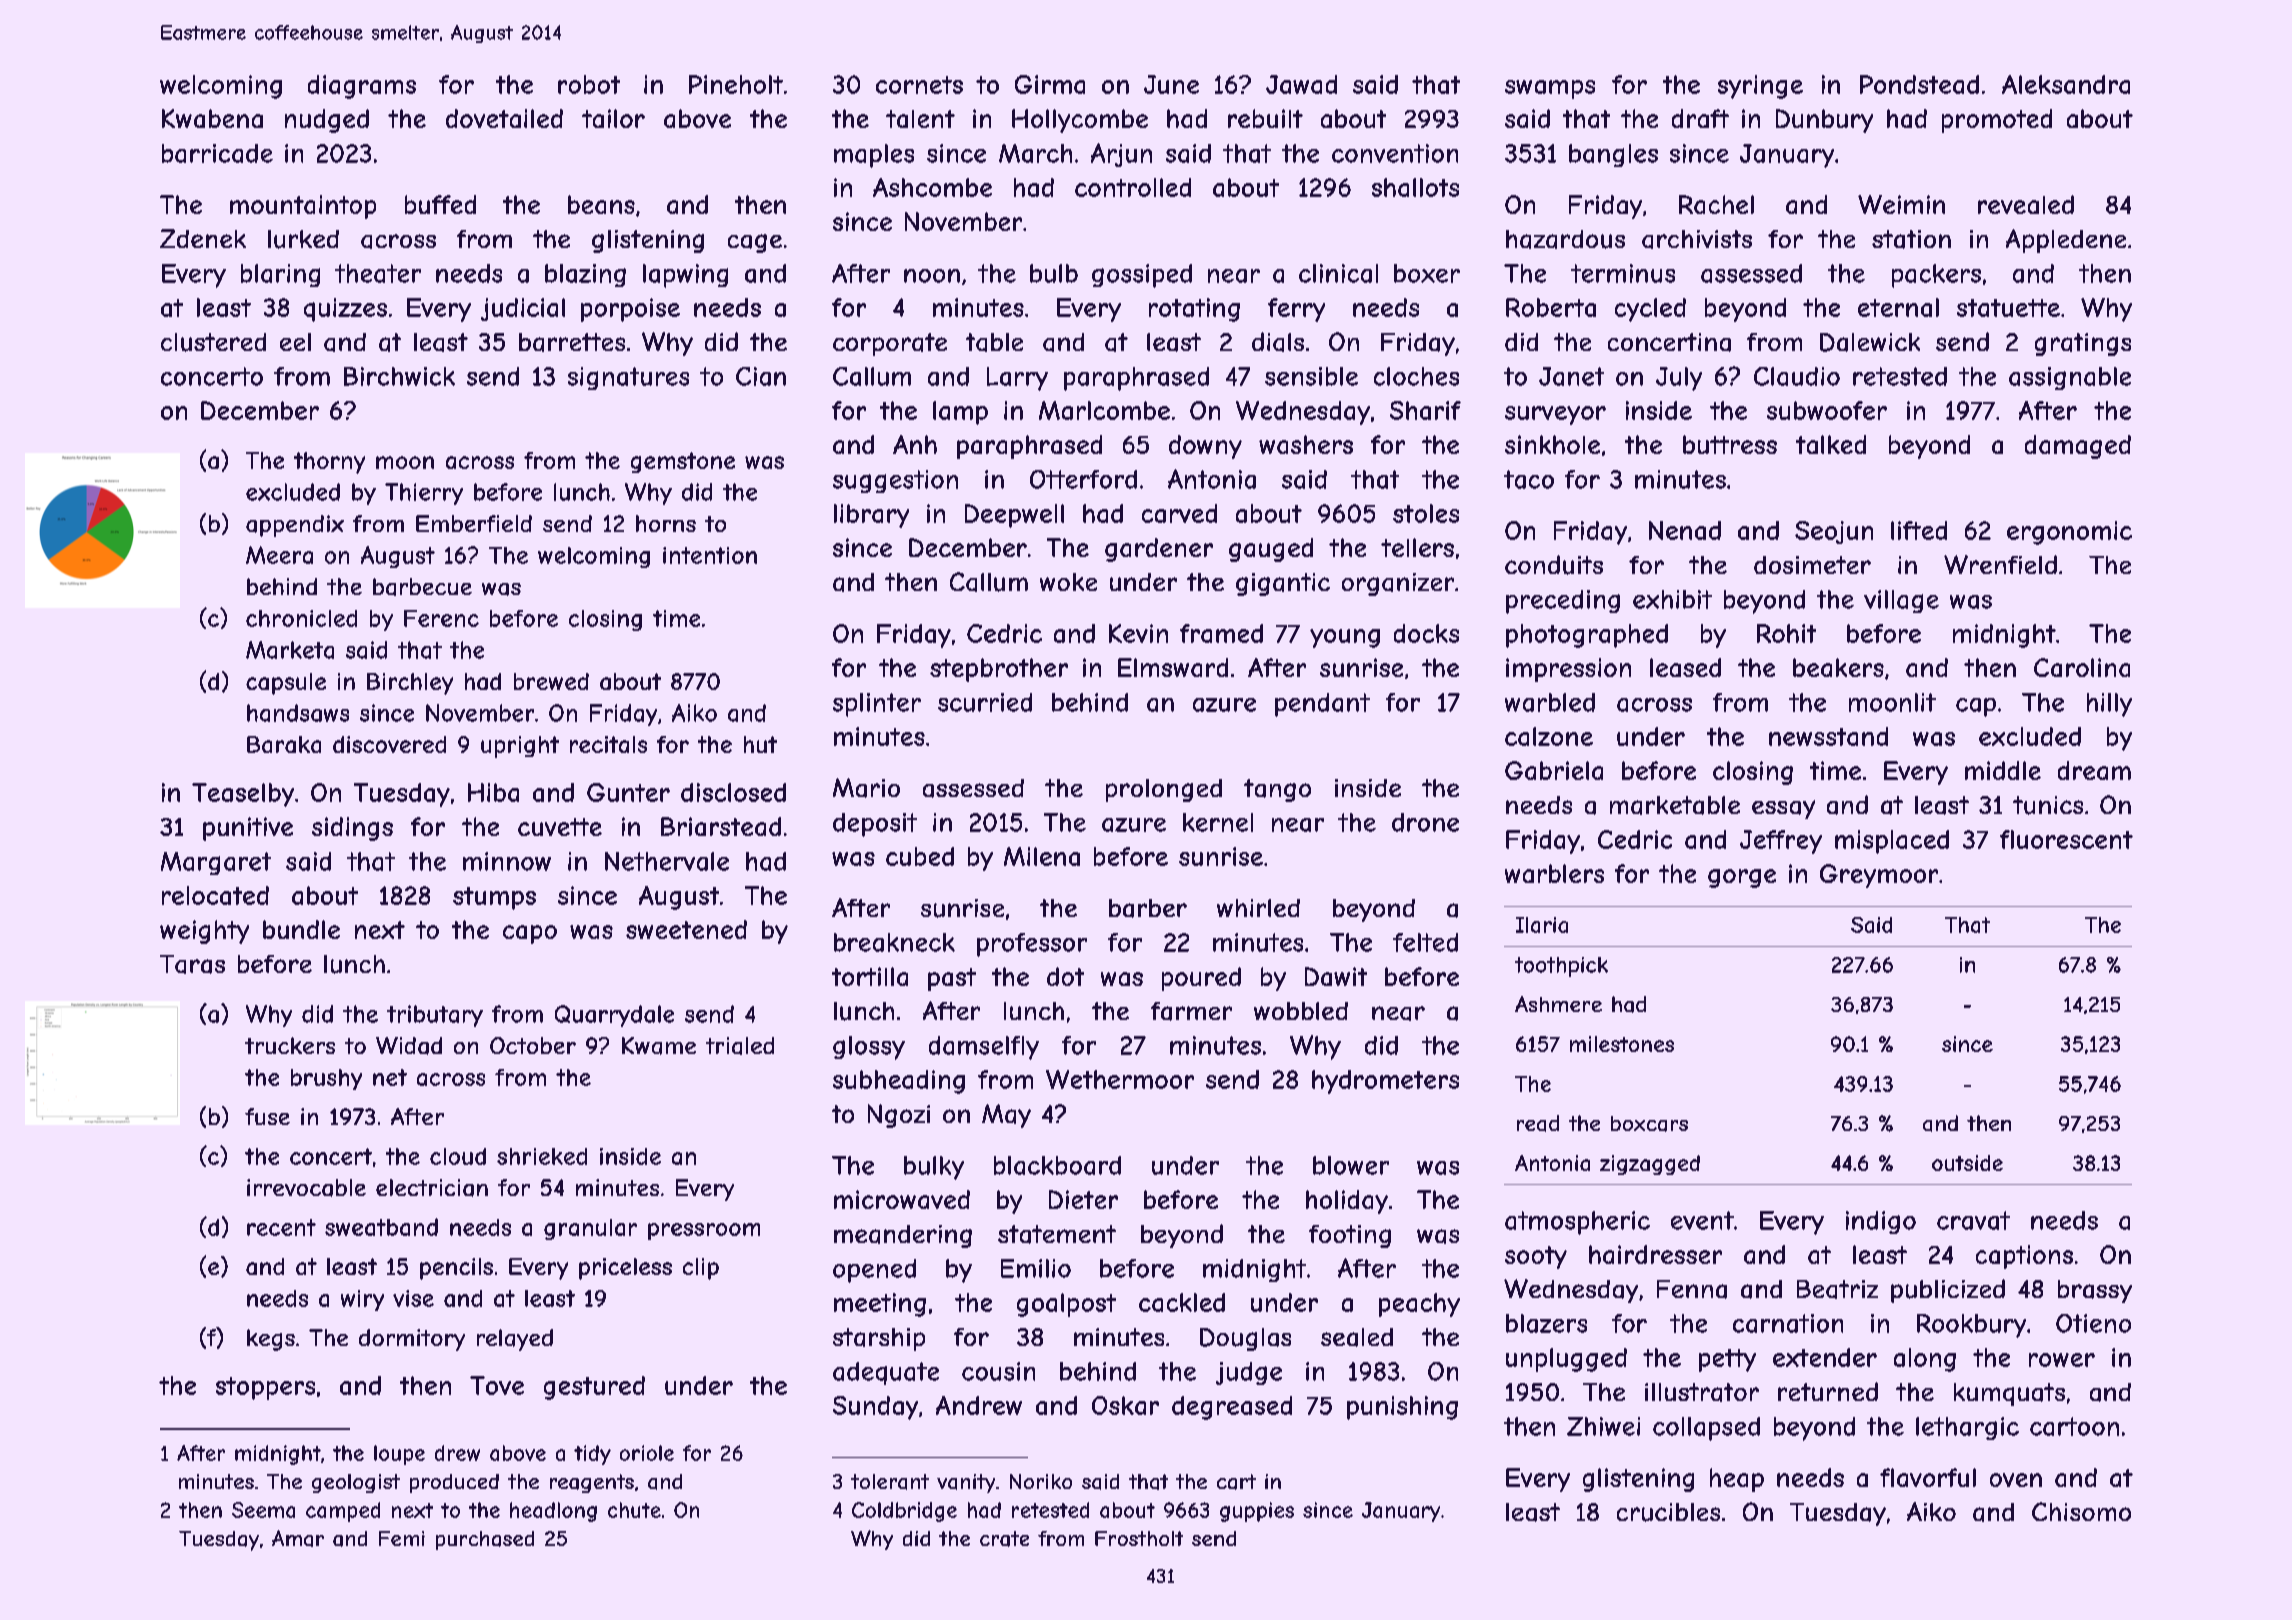 This screenshot has height=1620, width=2292. I want to click on Oskar, so click(1125, 1405).
